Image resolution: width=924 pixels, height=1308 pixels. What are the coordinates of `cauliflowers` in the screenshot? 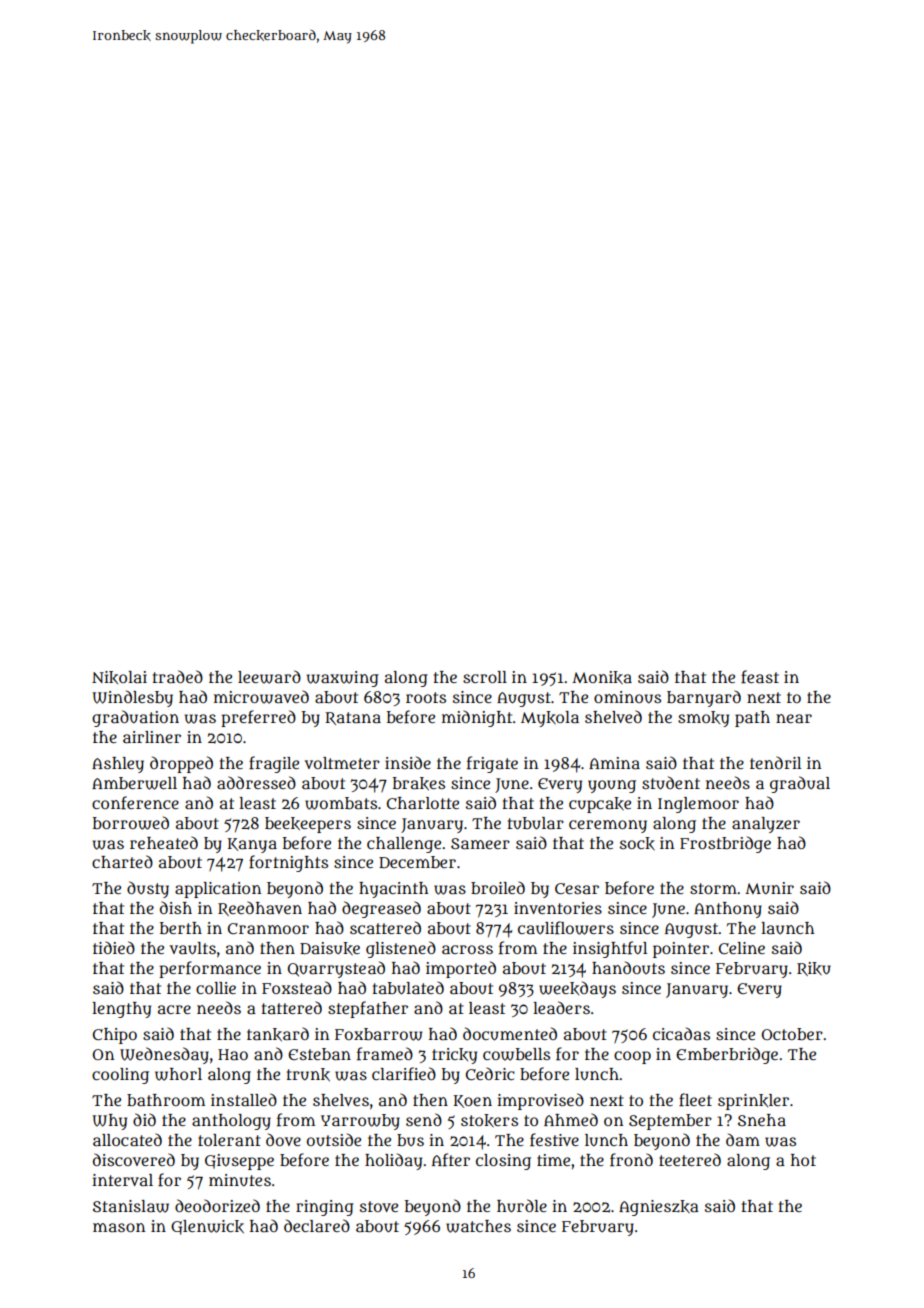 It's located at (566, 928).
